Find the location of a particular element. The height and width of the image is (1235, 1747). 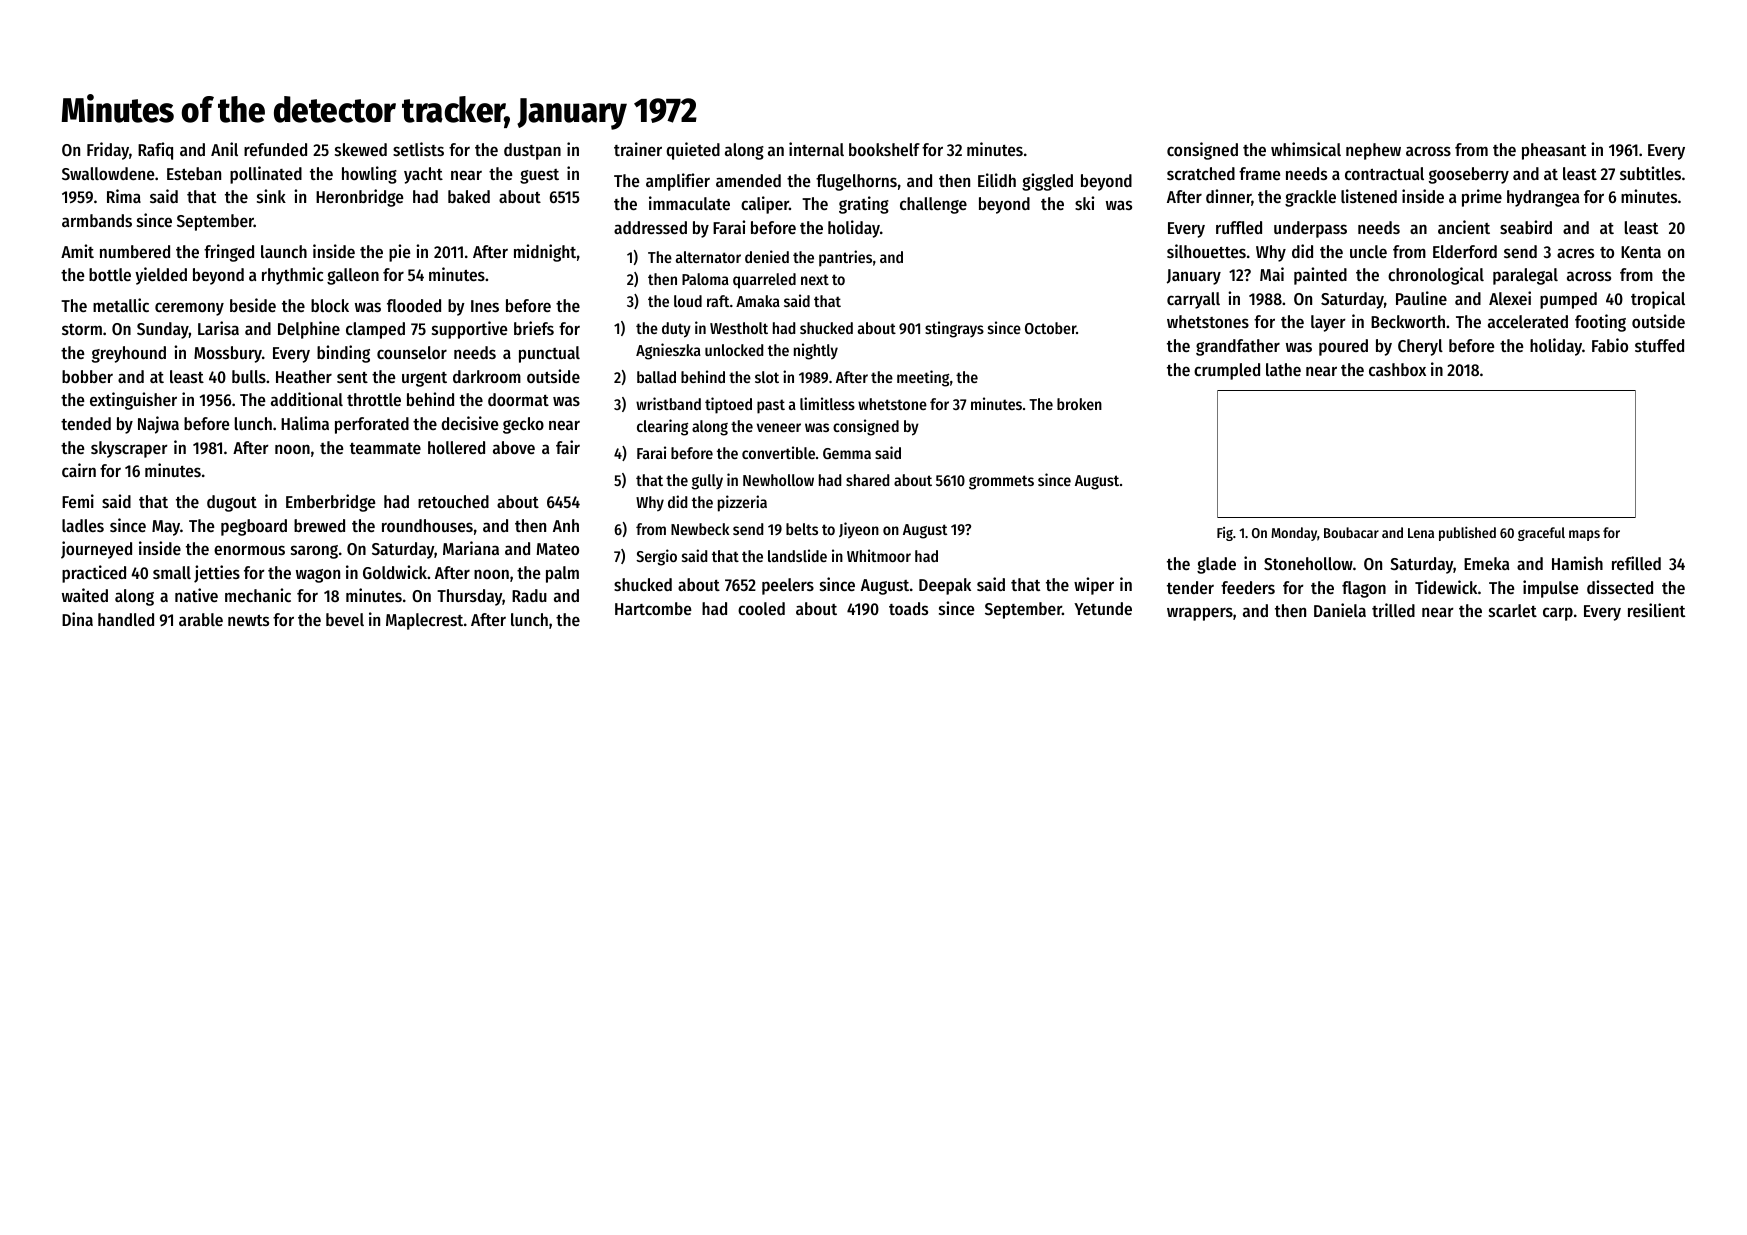

pheasant is located at coordinates (1554, 151).
